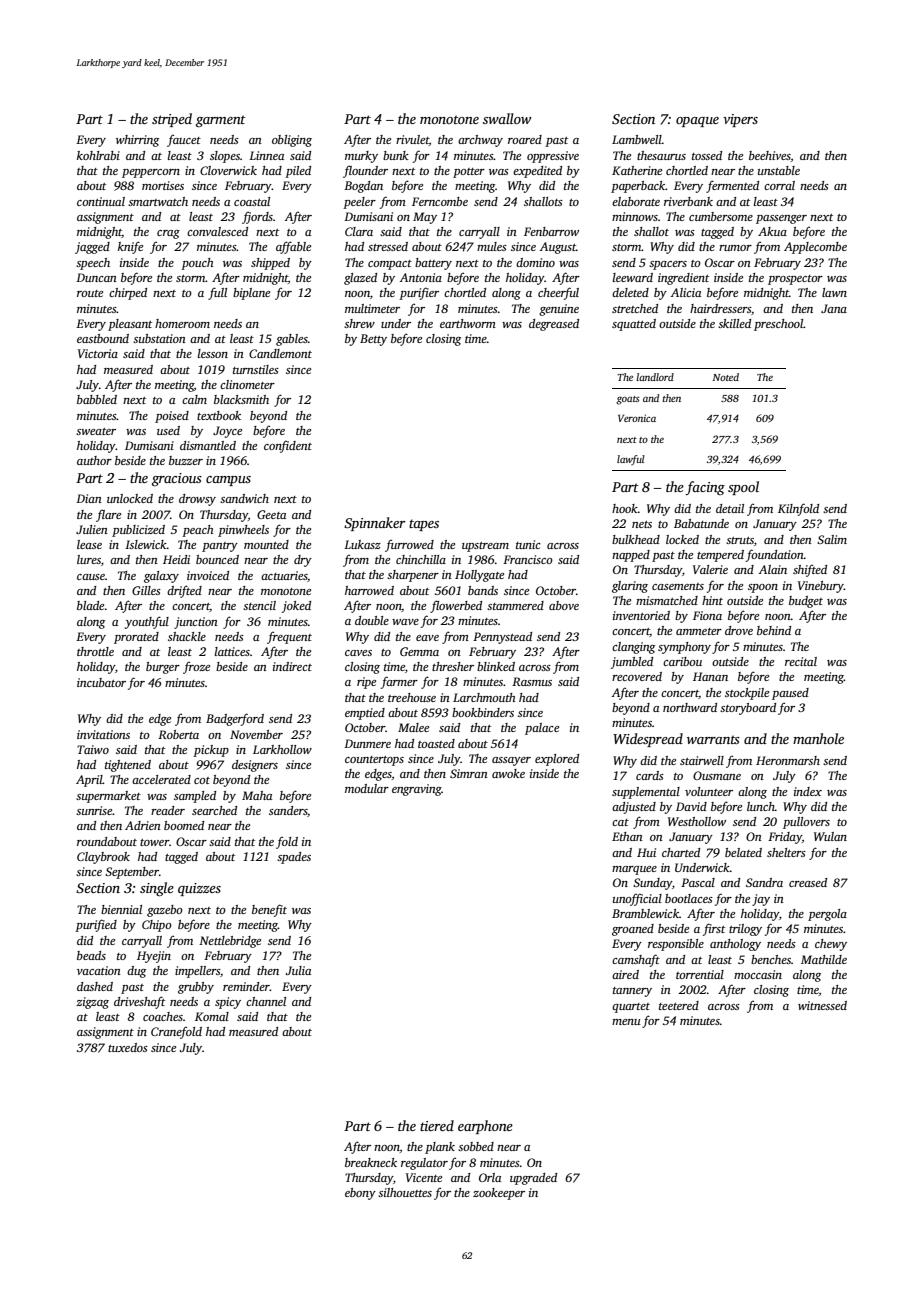  Describe the element at coordinates (221, 121) in the screenshot. I see `garment` at that location.
